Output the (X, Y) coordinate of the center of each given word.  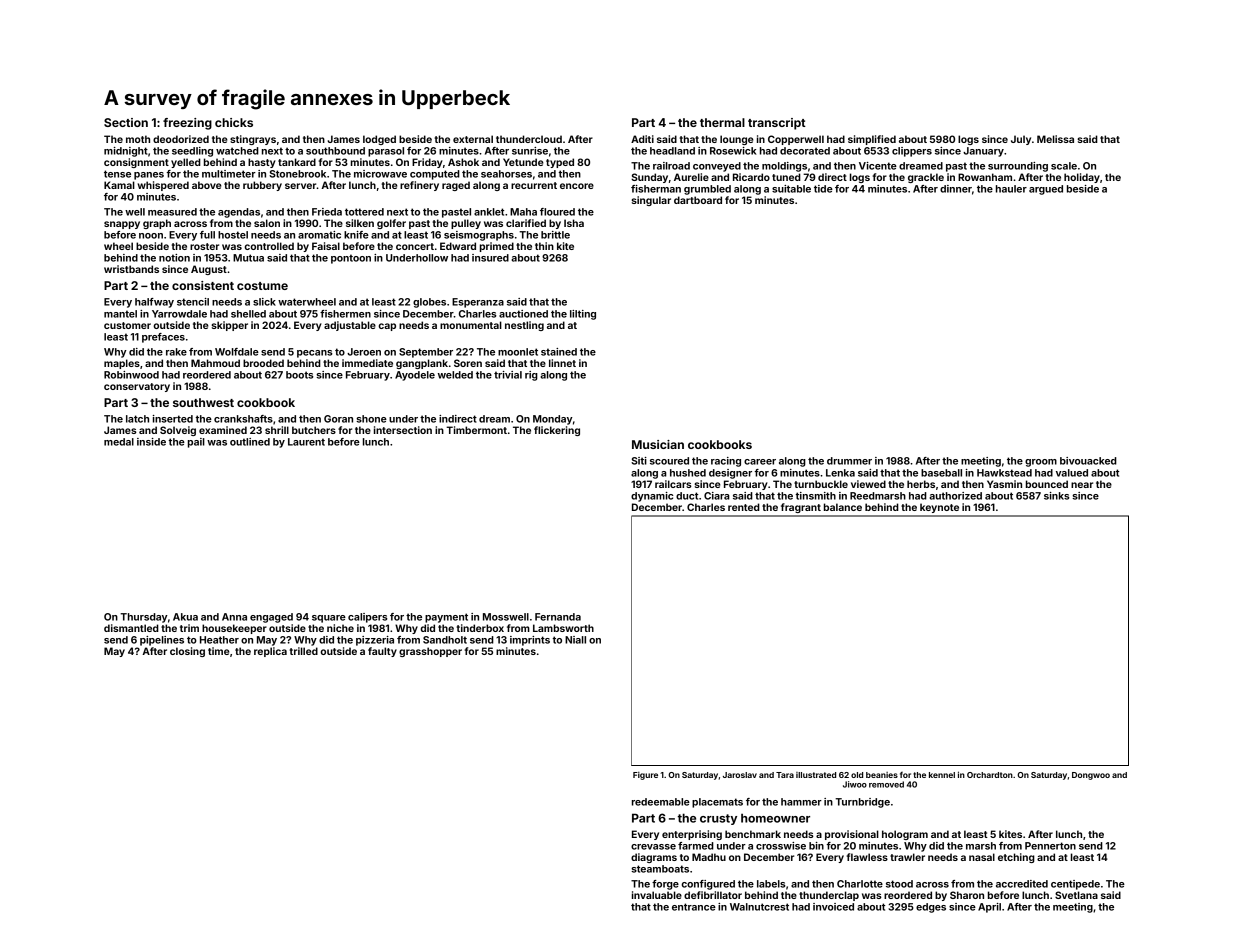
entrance (694, 907)
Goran (338, 419)
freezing (187, 124)
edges (931, 908)
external (473, 139)
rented (744, 507)
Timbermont (476, 430)
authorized (955, 496)
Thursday (144, 618)
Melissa (1055, 139)
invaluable (657, 895)
